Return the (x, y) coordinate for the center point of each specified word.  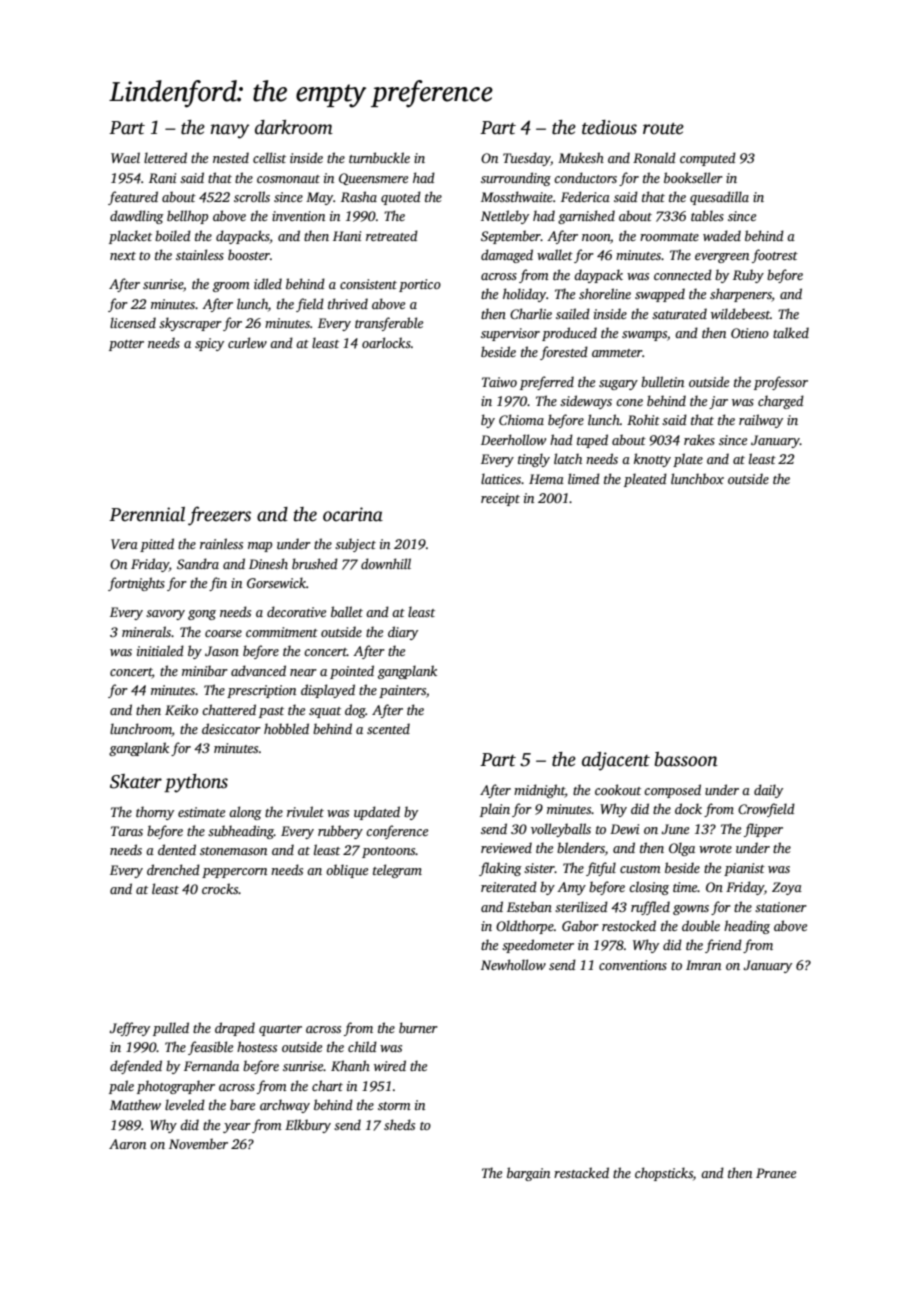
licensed (133, 322)
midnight (539, 791)
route (663, 129)
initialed (160, 650)
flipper (763, 830)
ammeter (617, 353)
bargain (528, 1174)
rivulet (305, 811)
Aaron (127, 1144)
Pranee (776, 1173)
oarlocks (386, 342)
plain (495, 810)
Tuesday (527, 159)
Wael (125, 157)
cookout (618, 789)
